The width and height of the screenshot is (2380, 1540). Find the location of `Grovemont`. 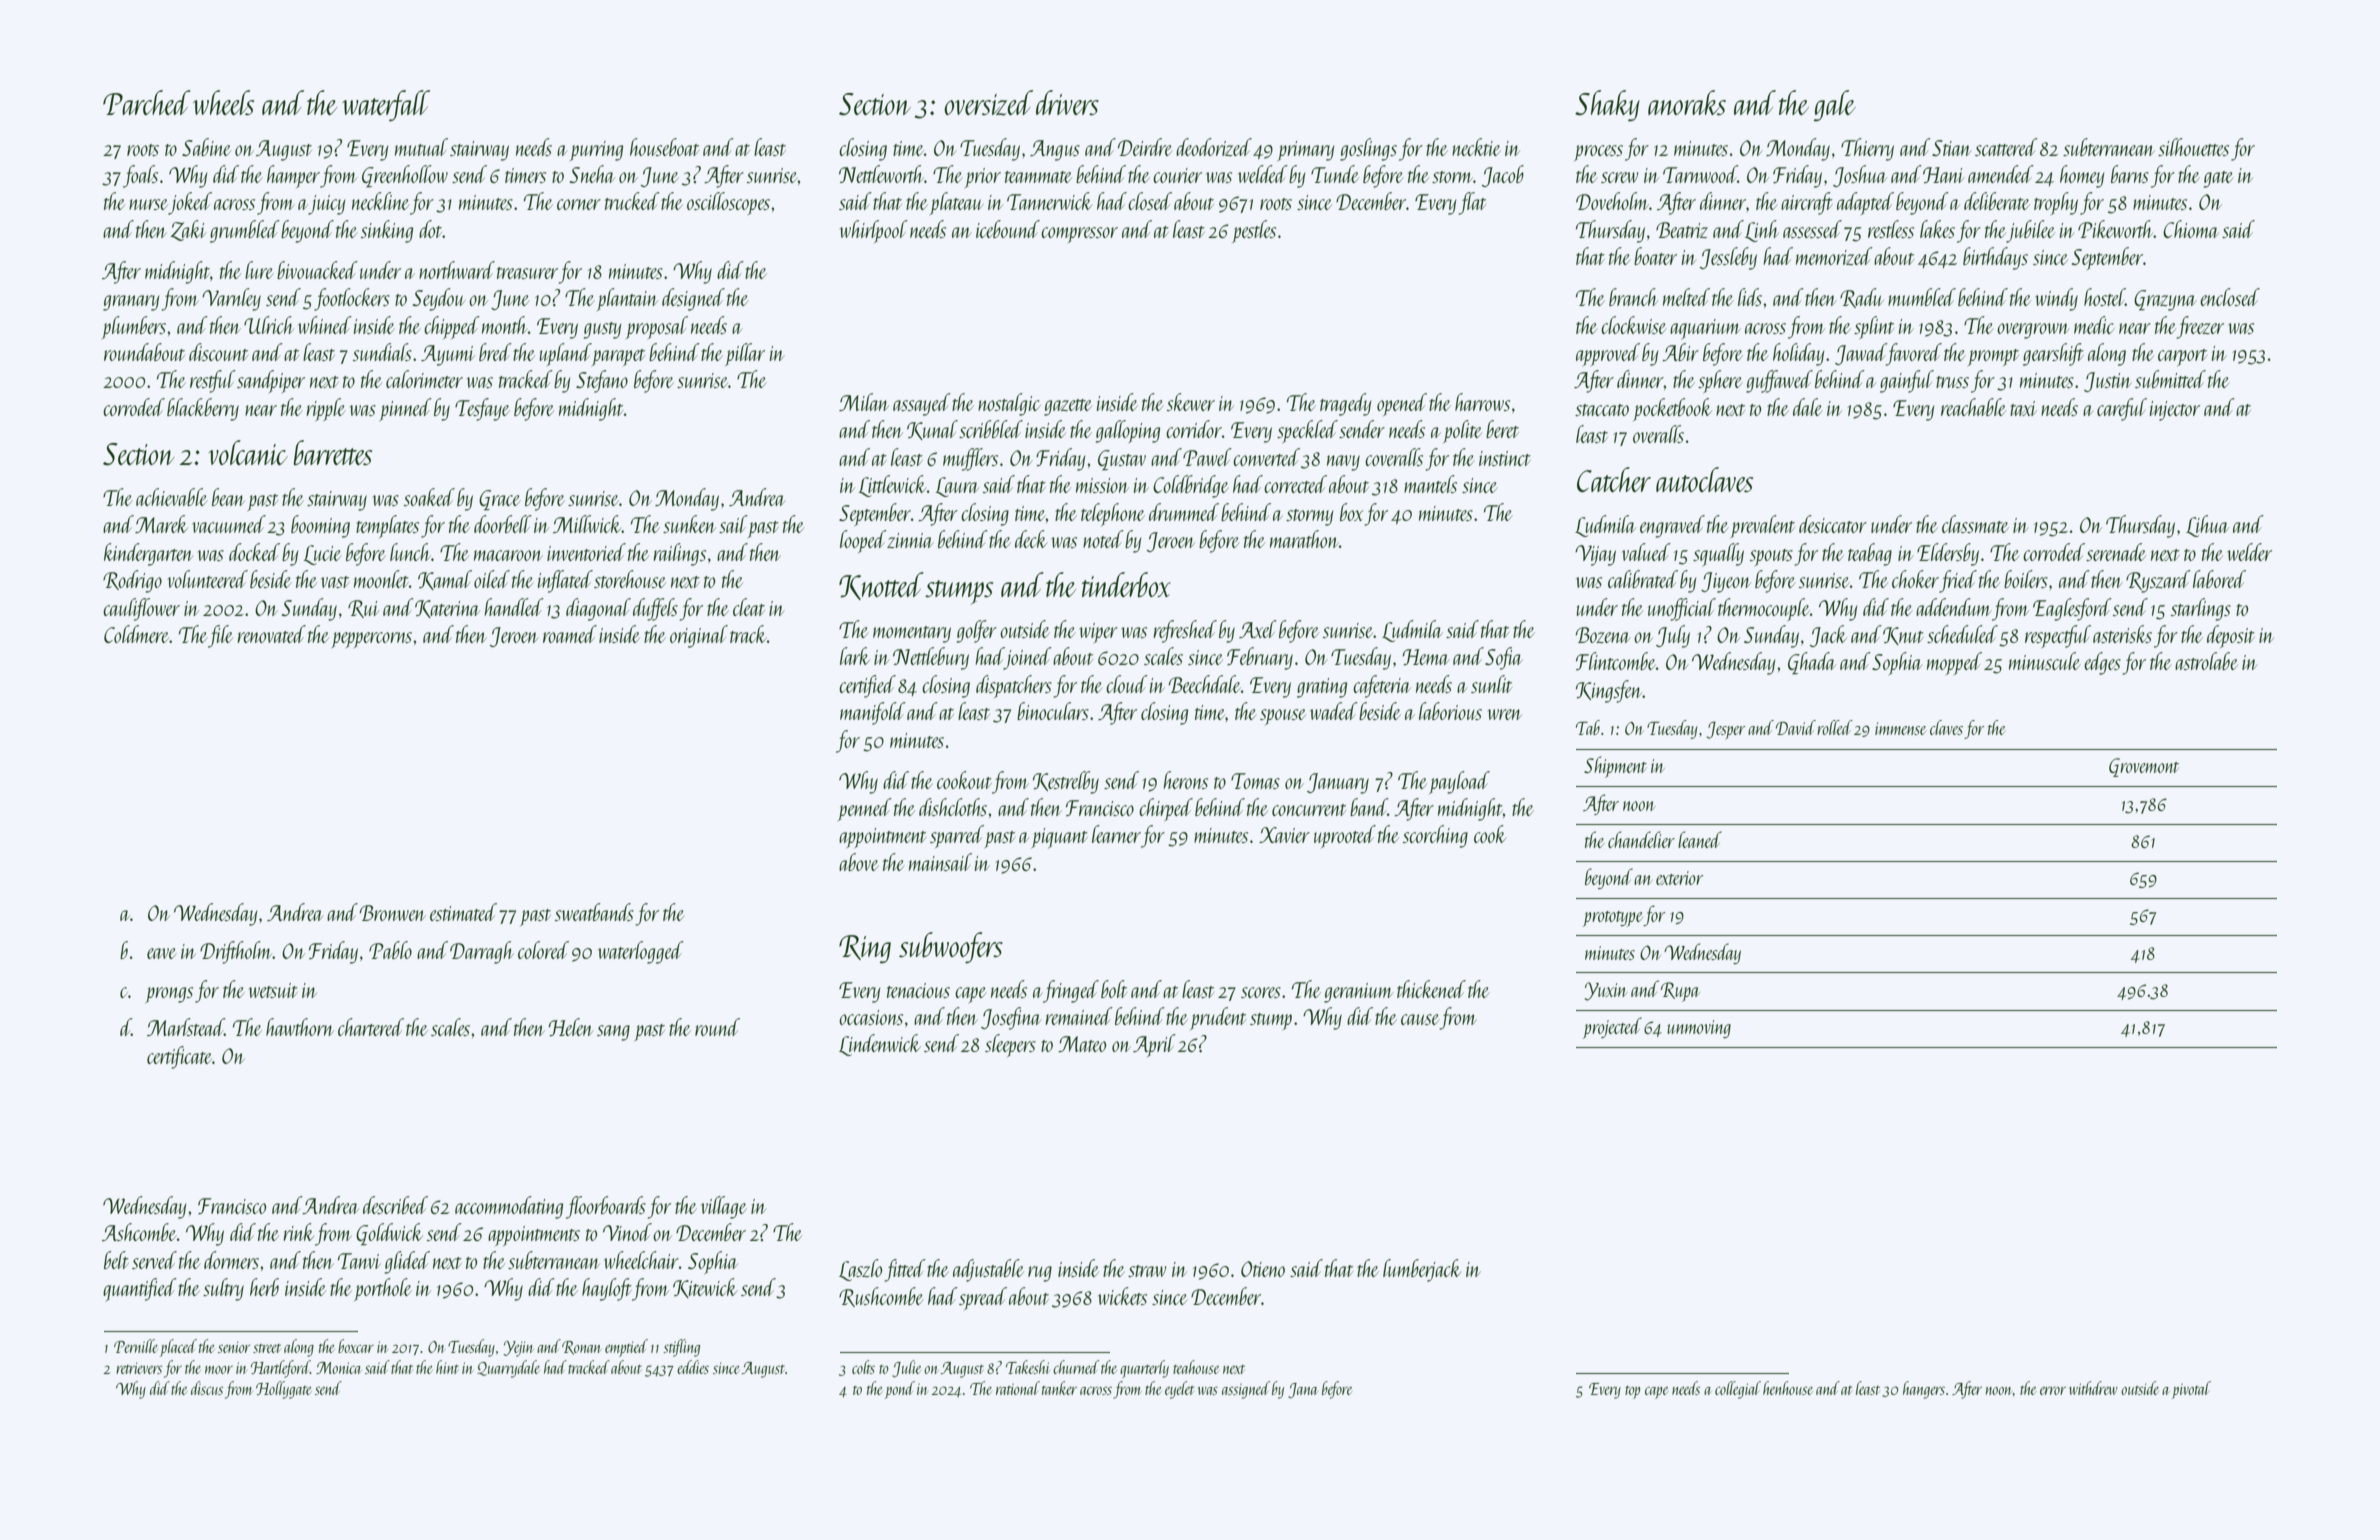

Grovemont is located at coordinates (2144, 767).
